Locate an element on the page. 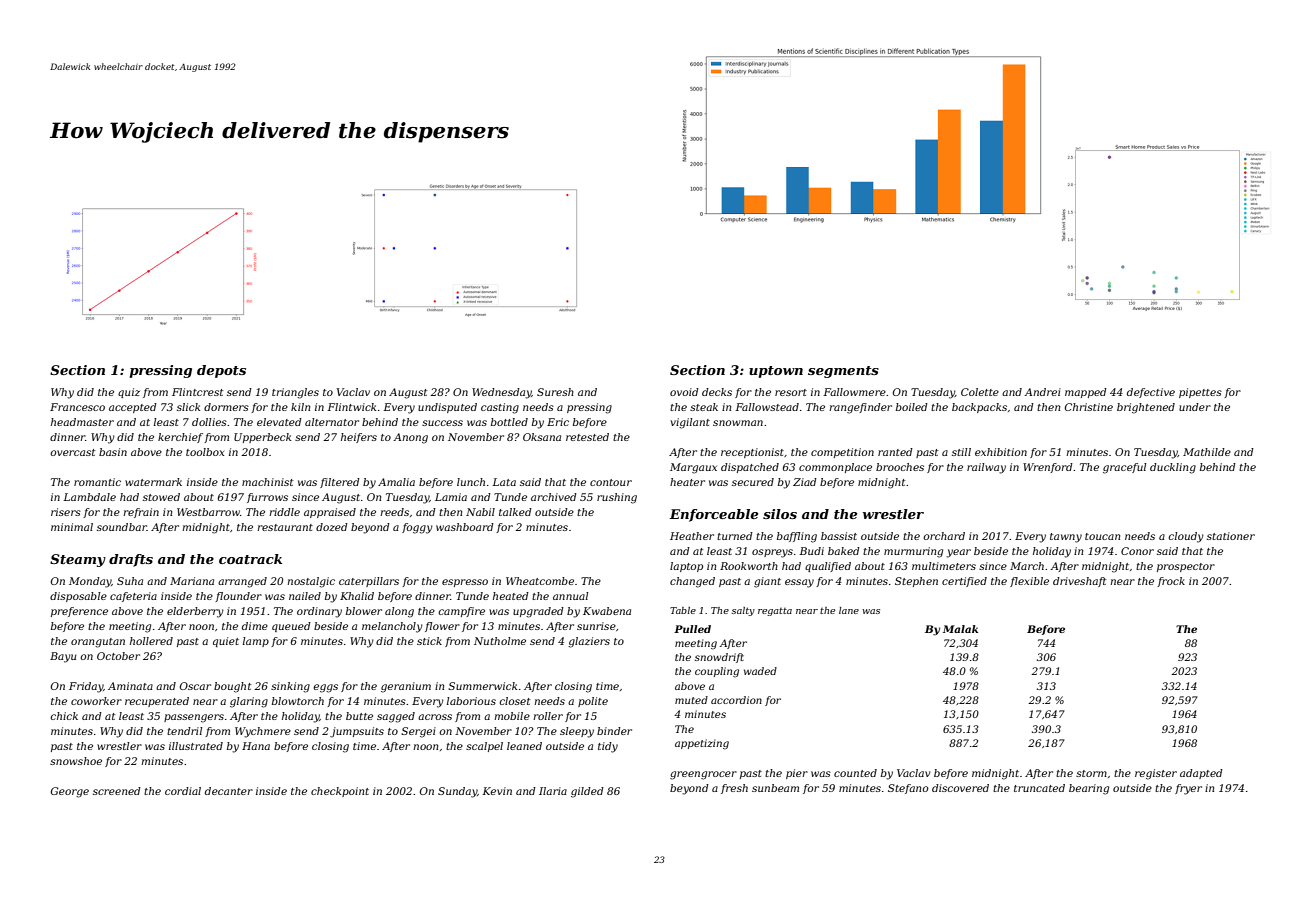  driveshaft is located at coordinates (1080, 582).
